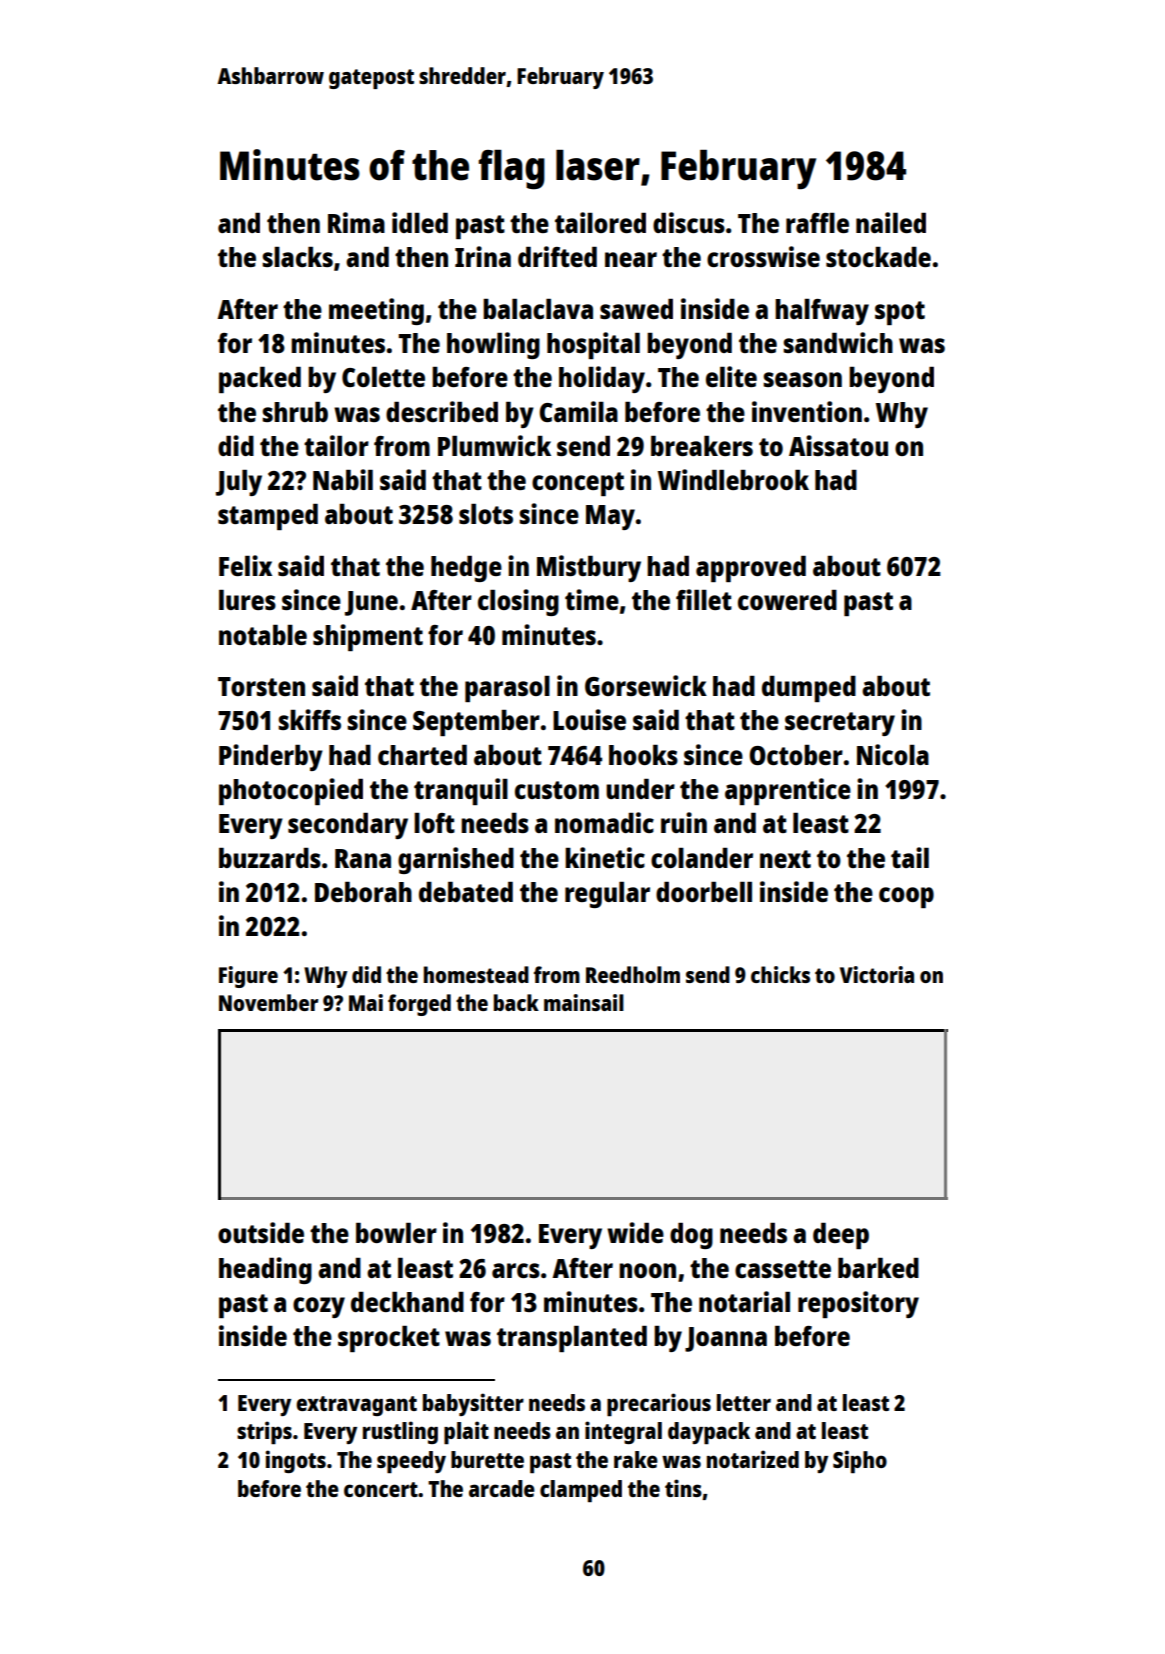  What do you see at coordinates (538, 309) in the page?
I see `balaclava` at bounding box center [538, 309].
